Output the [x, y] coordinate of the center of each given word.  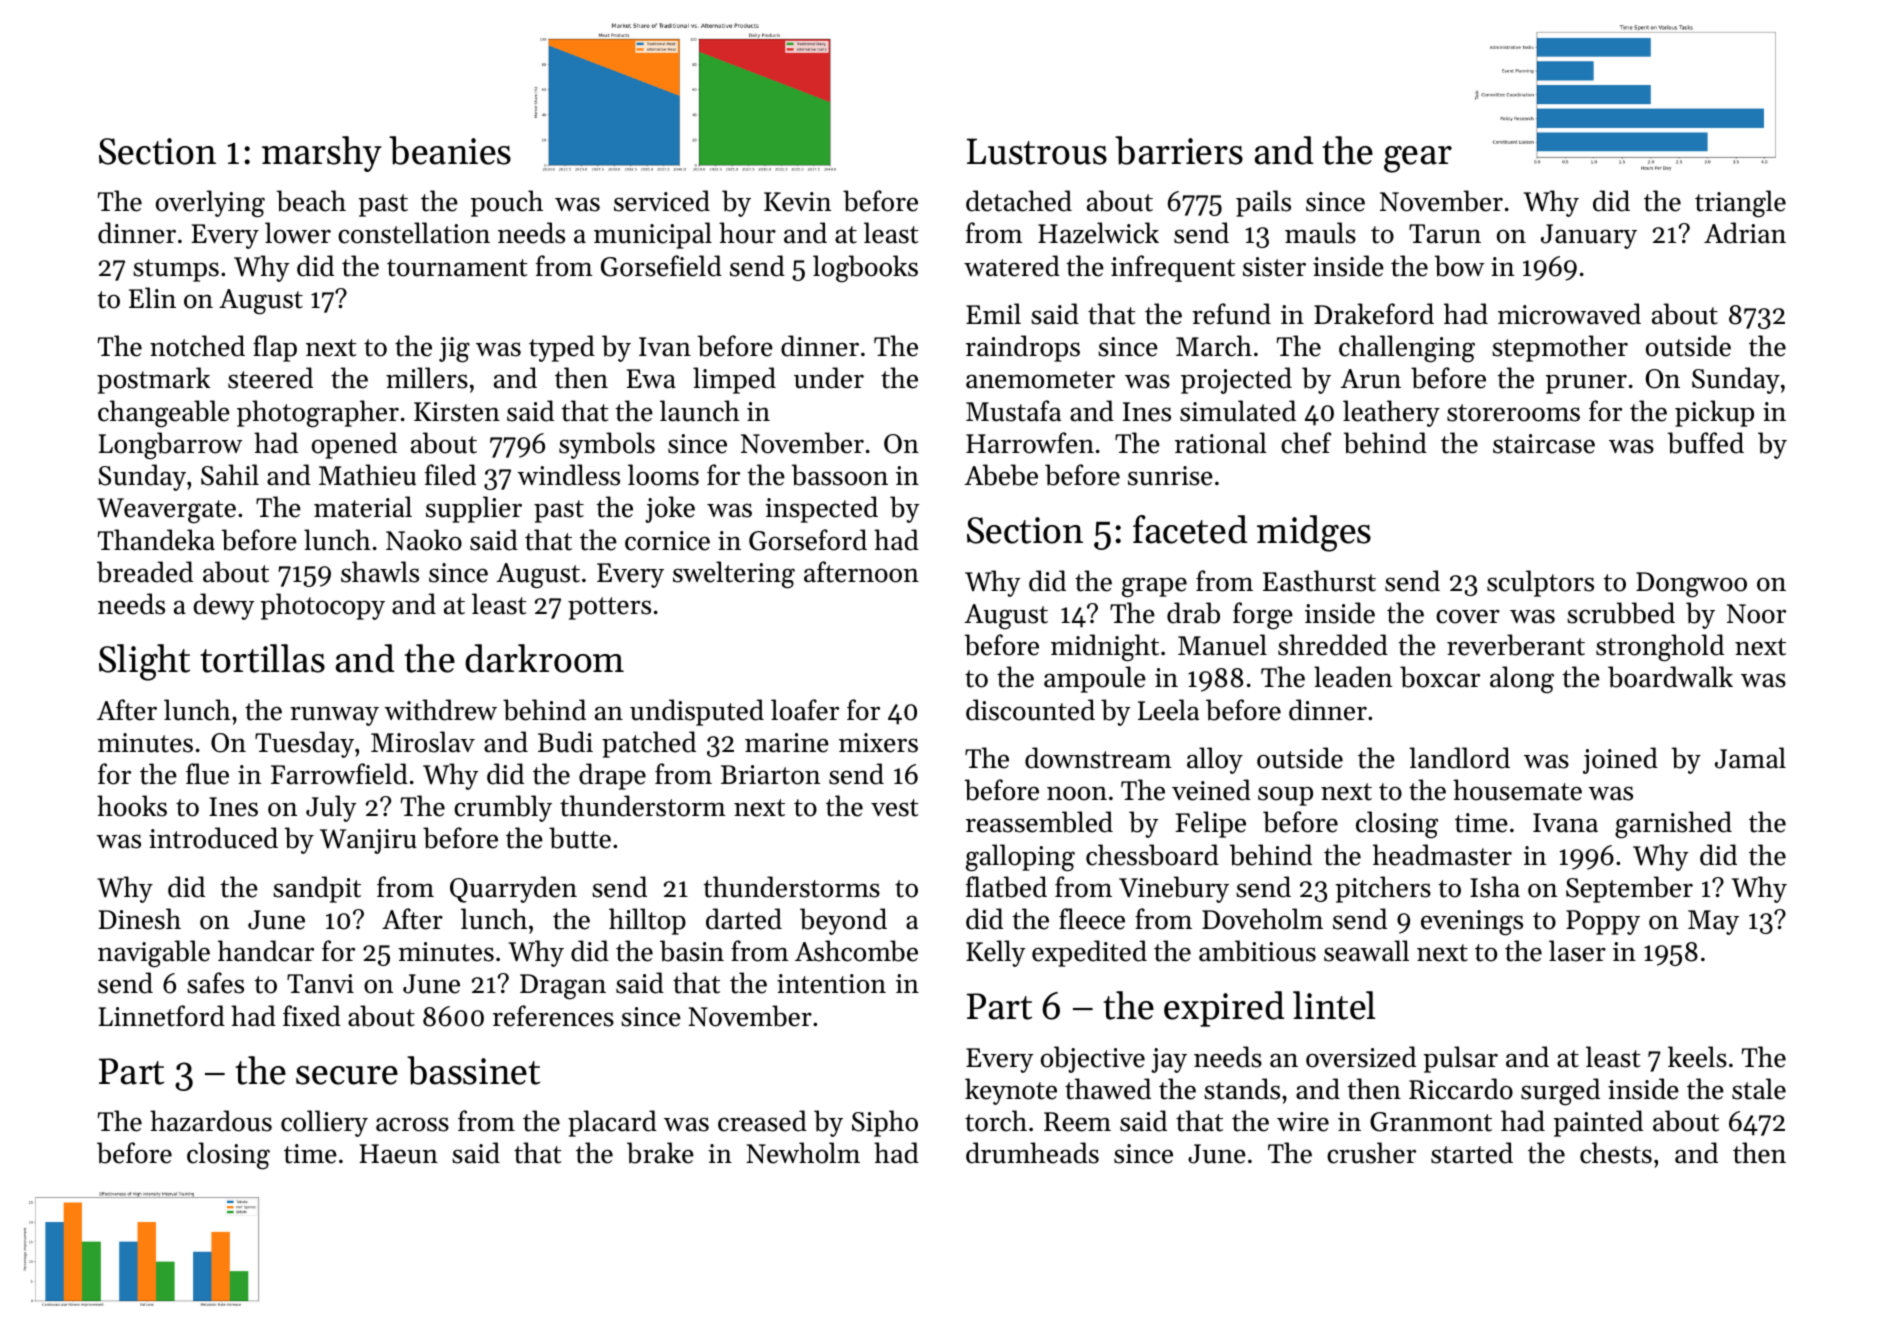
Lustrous [1037, 151]
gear [1418, 159]
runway [334, 716]
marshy [322, 154]
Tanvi [320, 984]
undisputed [697, 712]
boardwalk [1670, 677]
